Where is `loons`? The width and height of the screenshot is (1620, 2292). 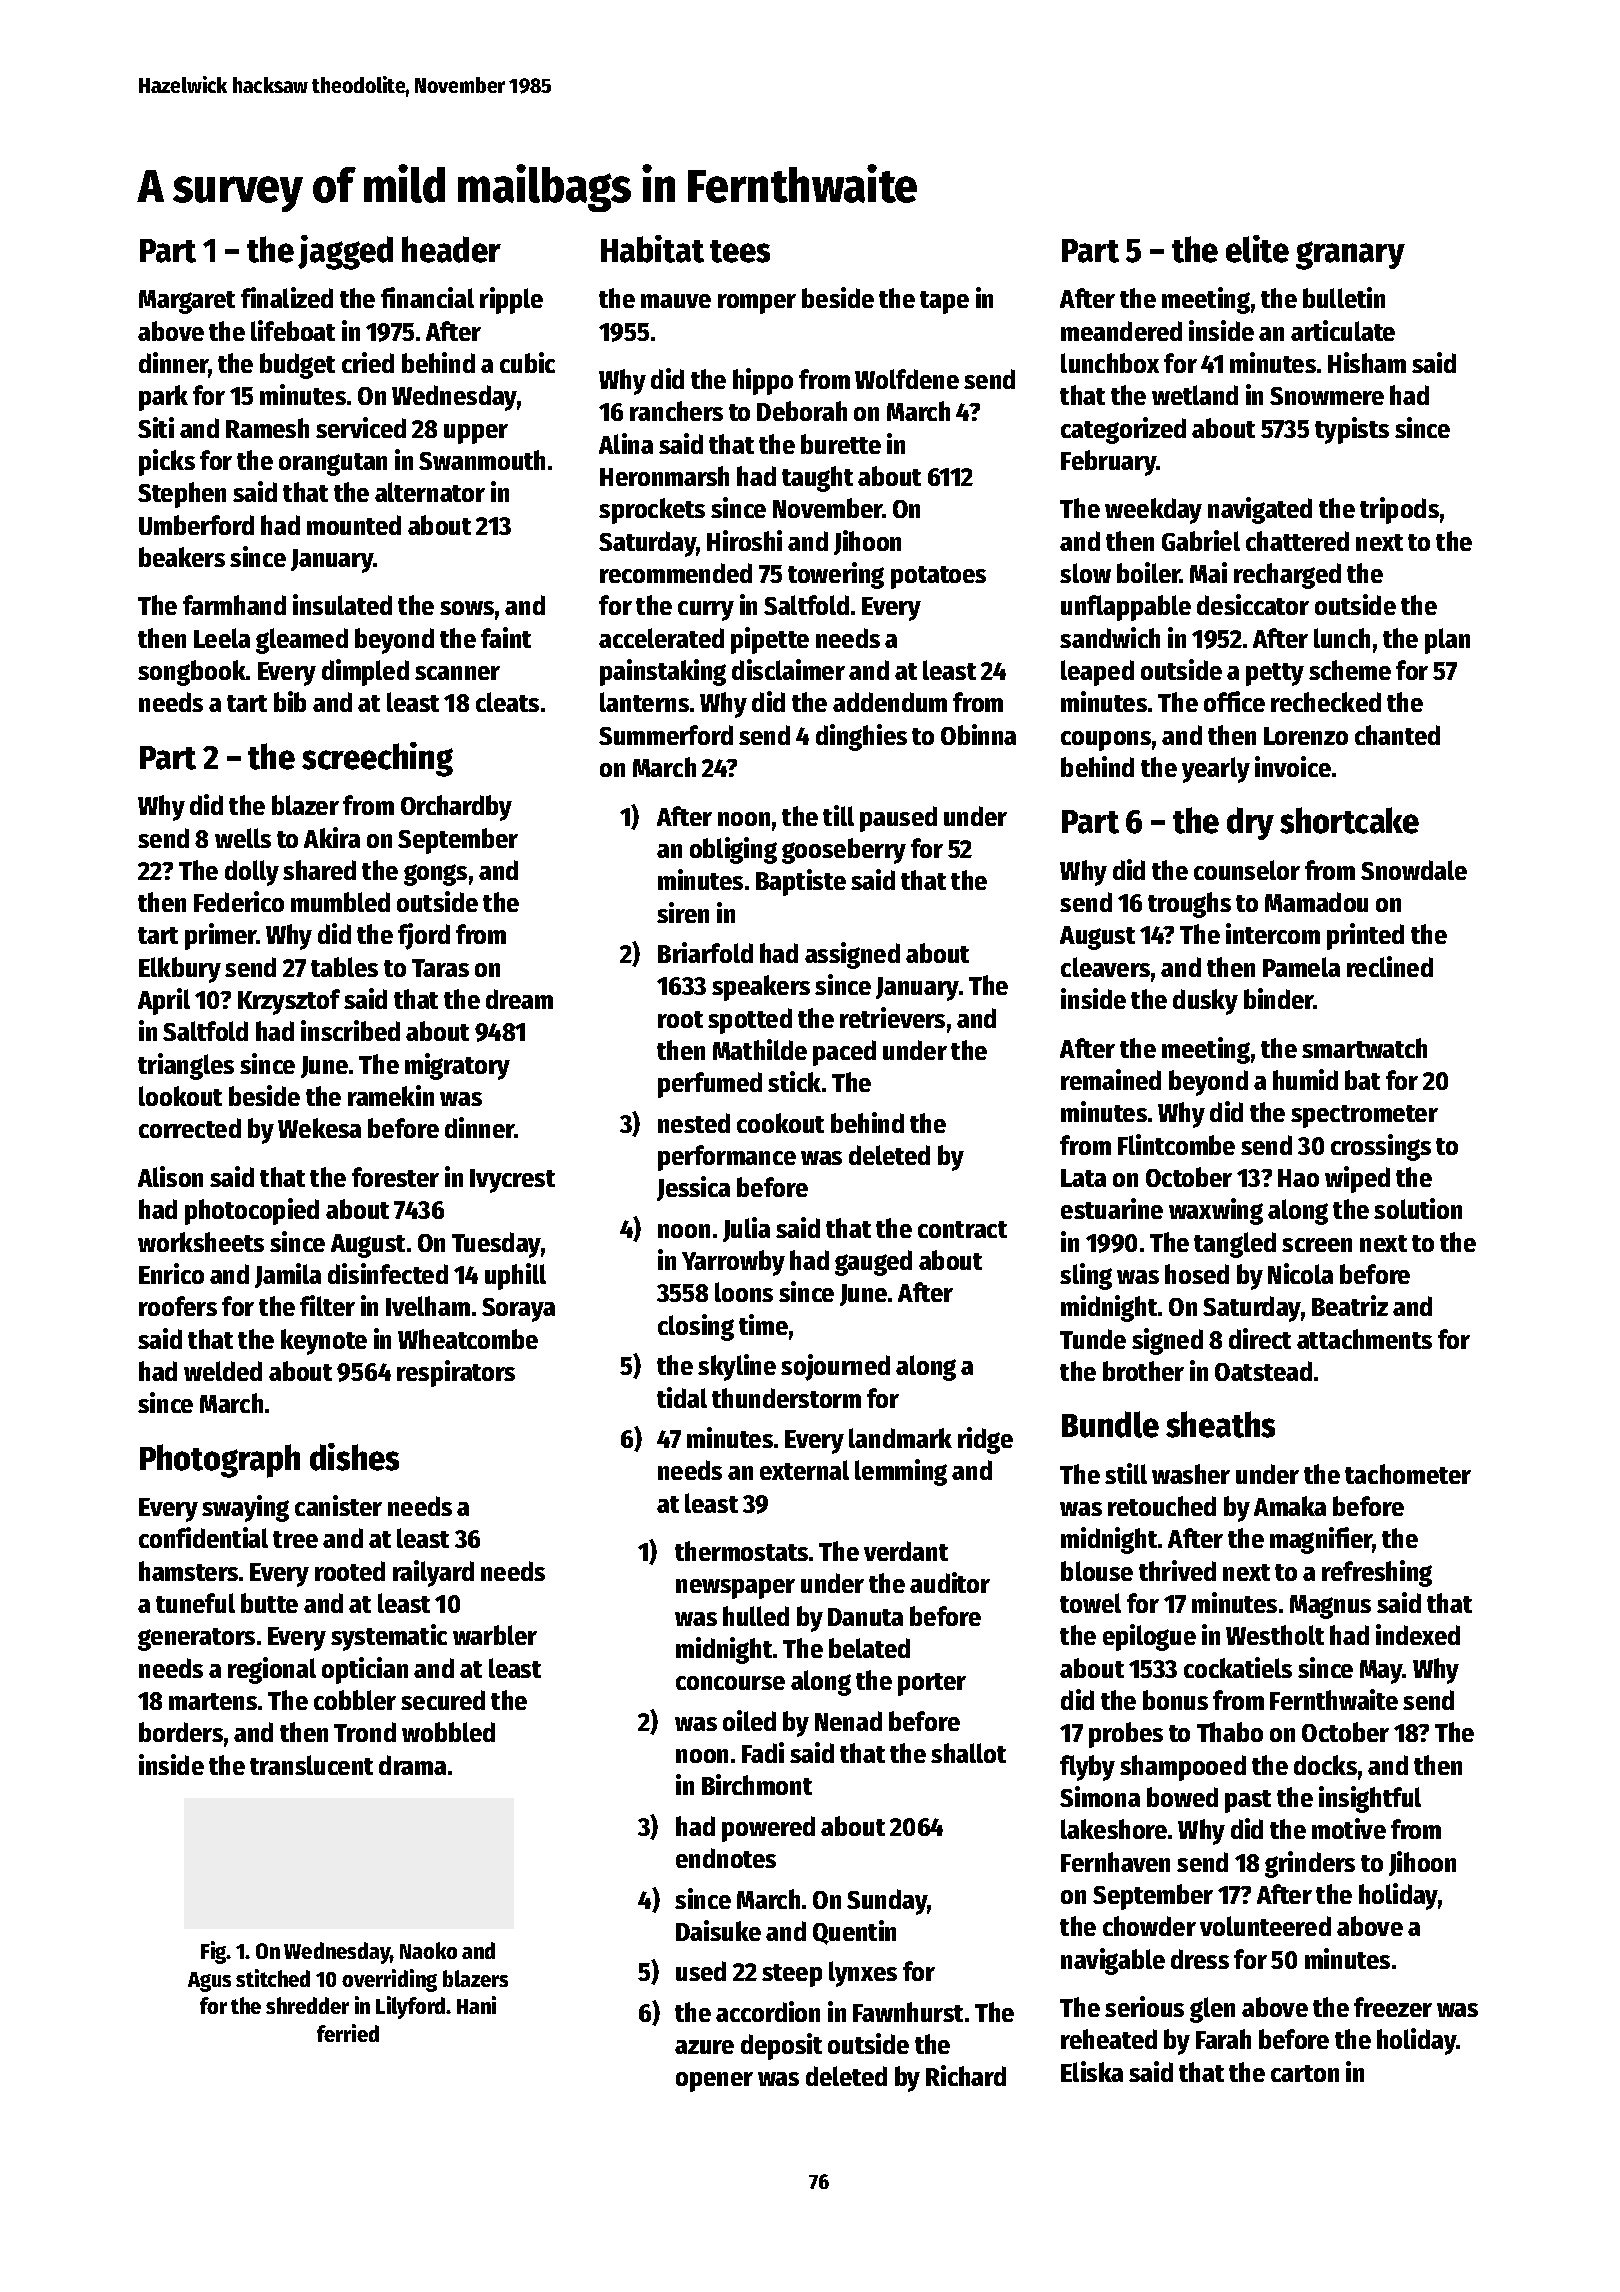 loons is located at coordinates (744, 1292).
